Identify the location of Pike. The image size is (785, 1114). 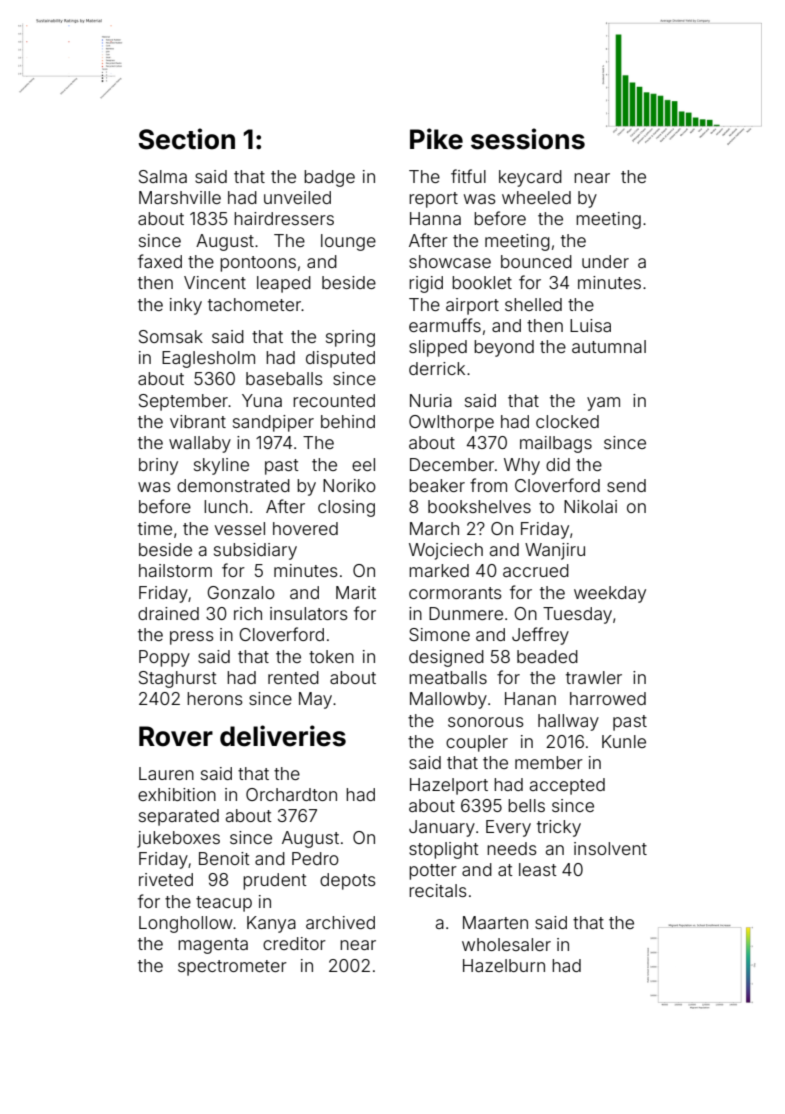
(436, 139).
